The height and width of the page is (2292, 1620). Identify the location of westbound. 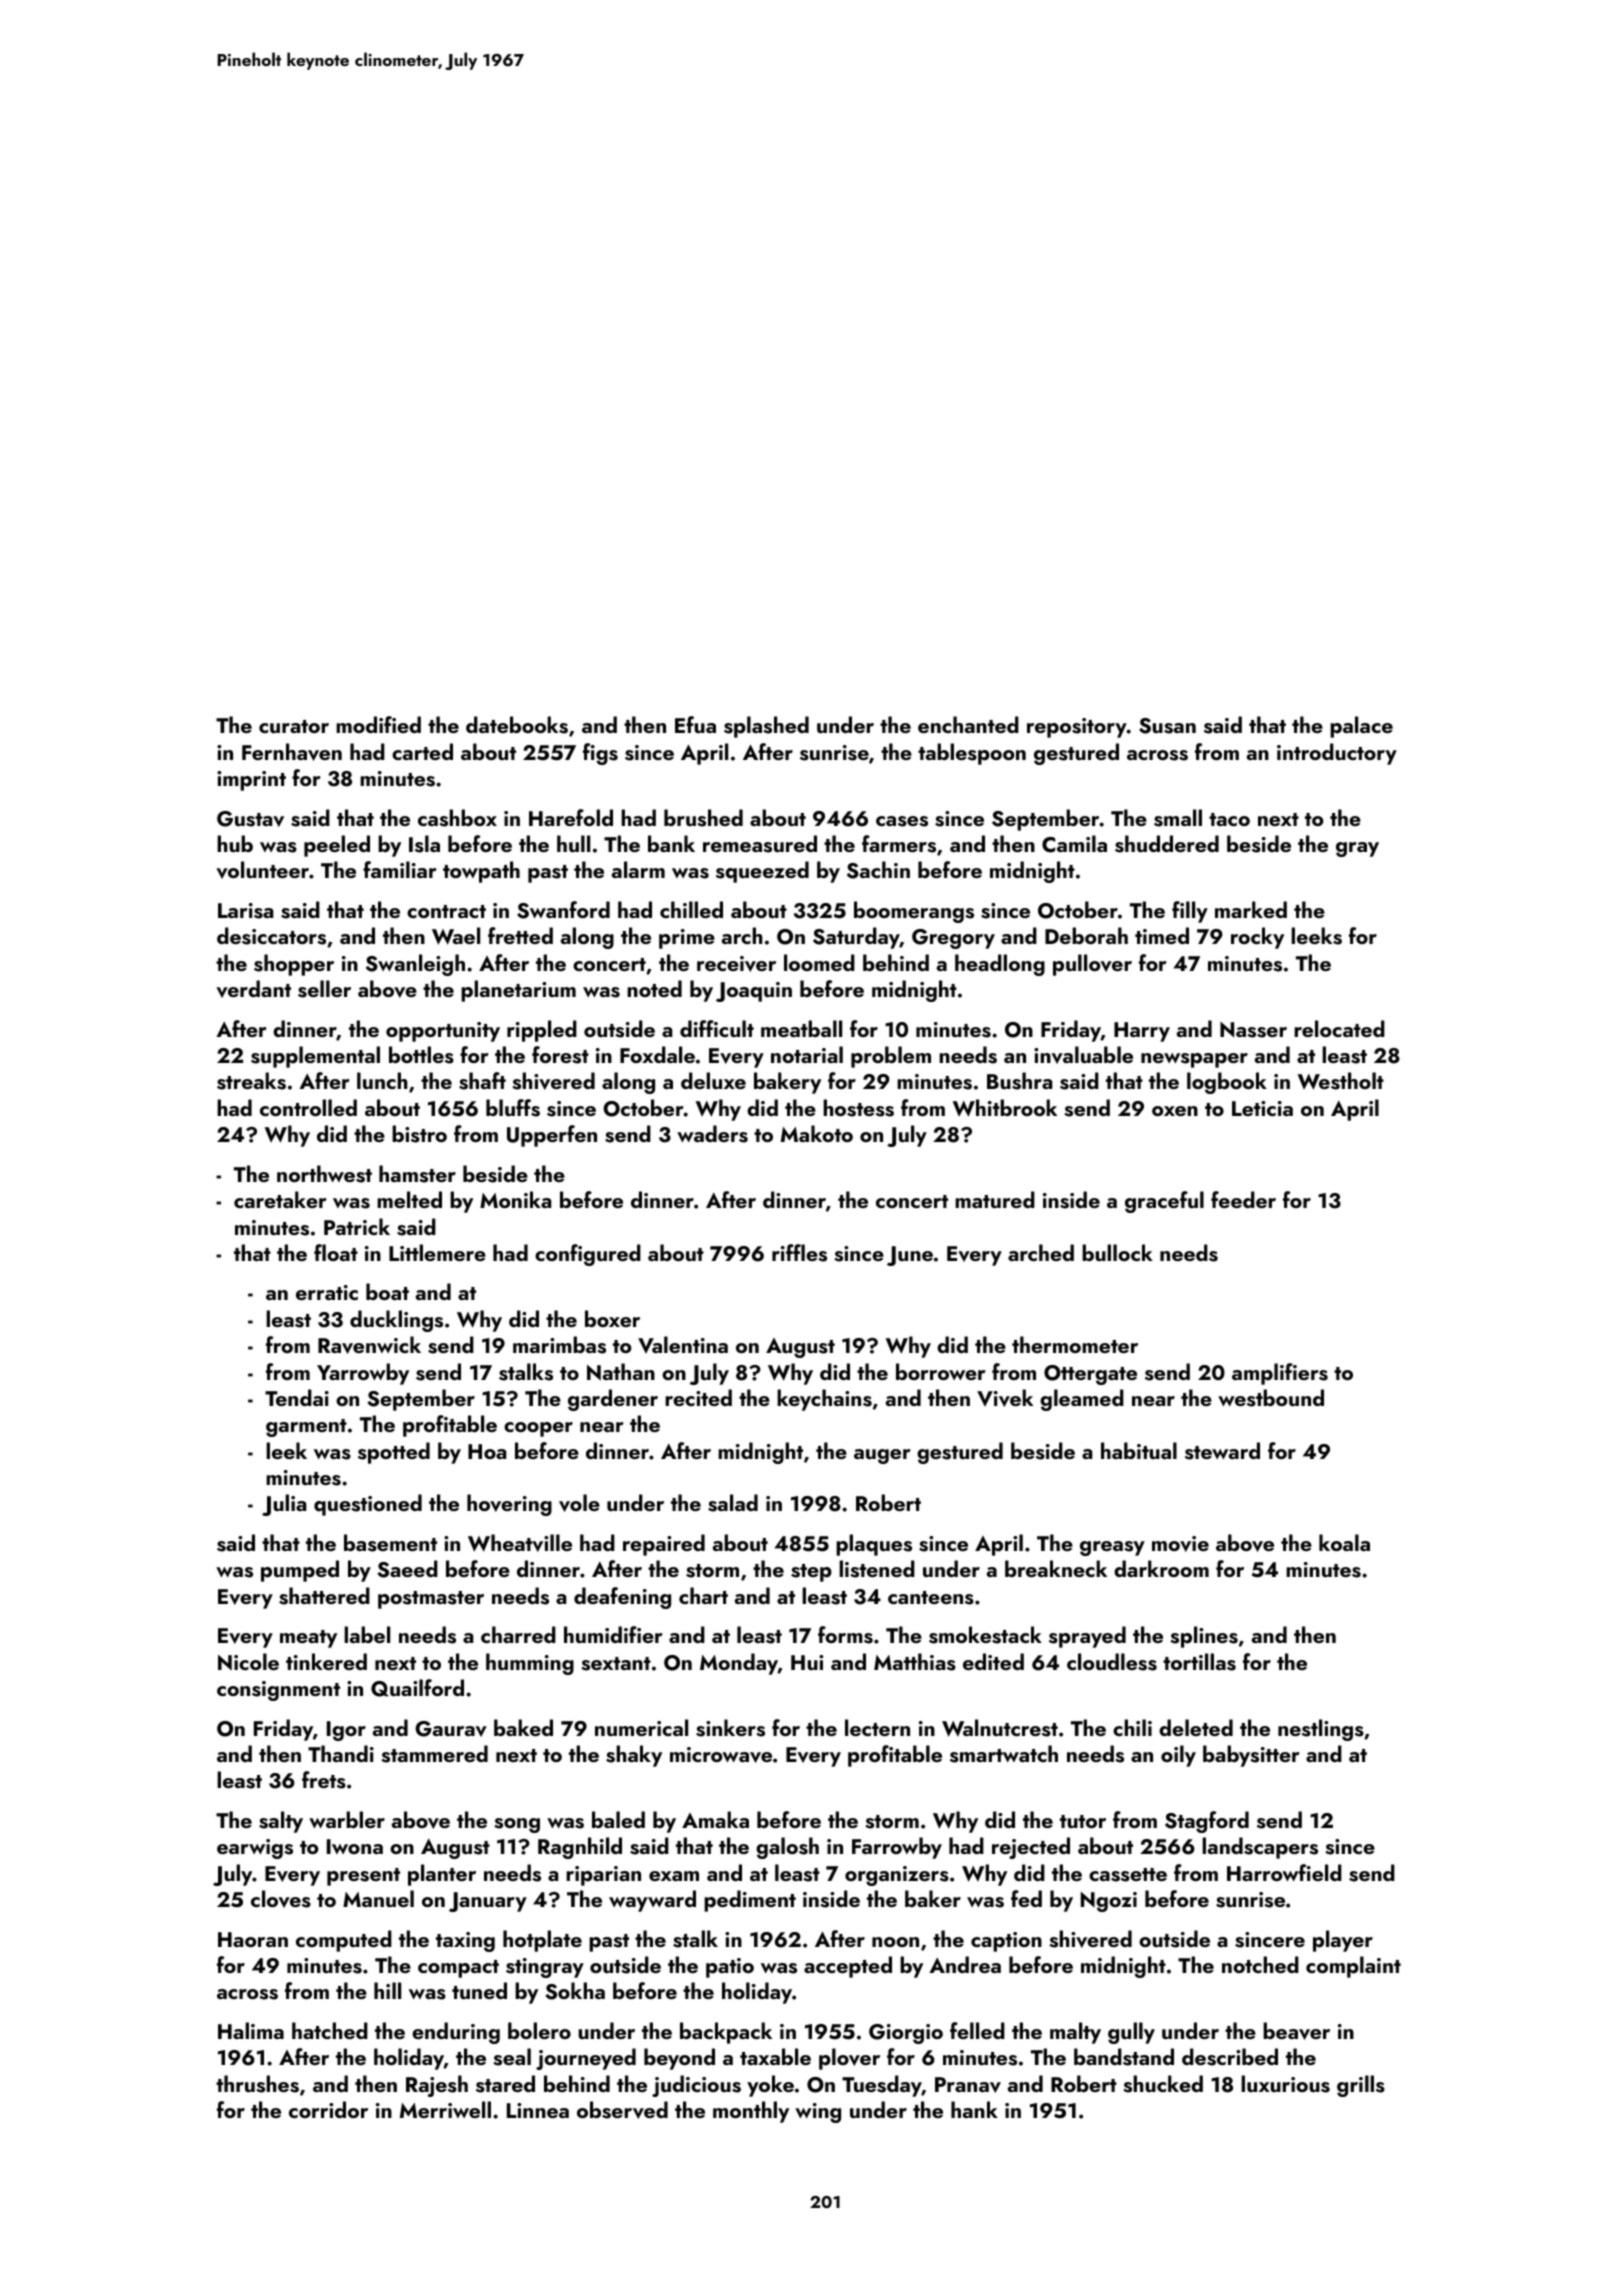
(1271, 1398).
